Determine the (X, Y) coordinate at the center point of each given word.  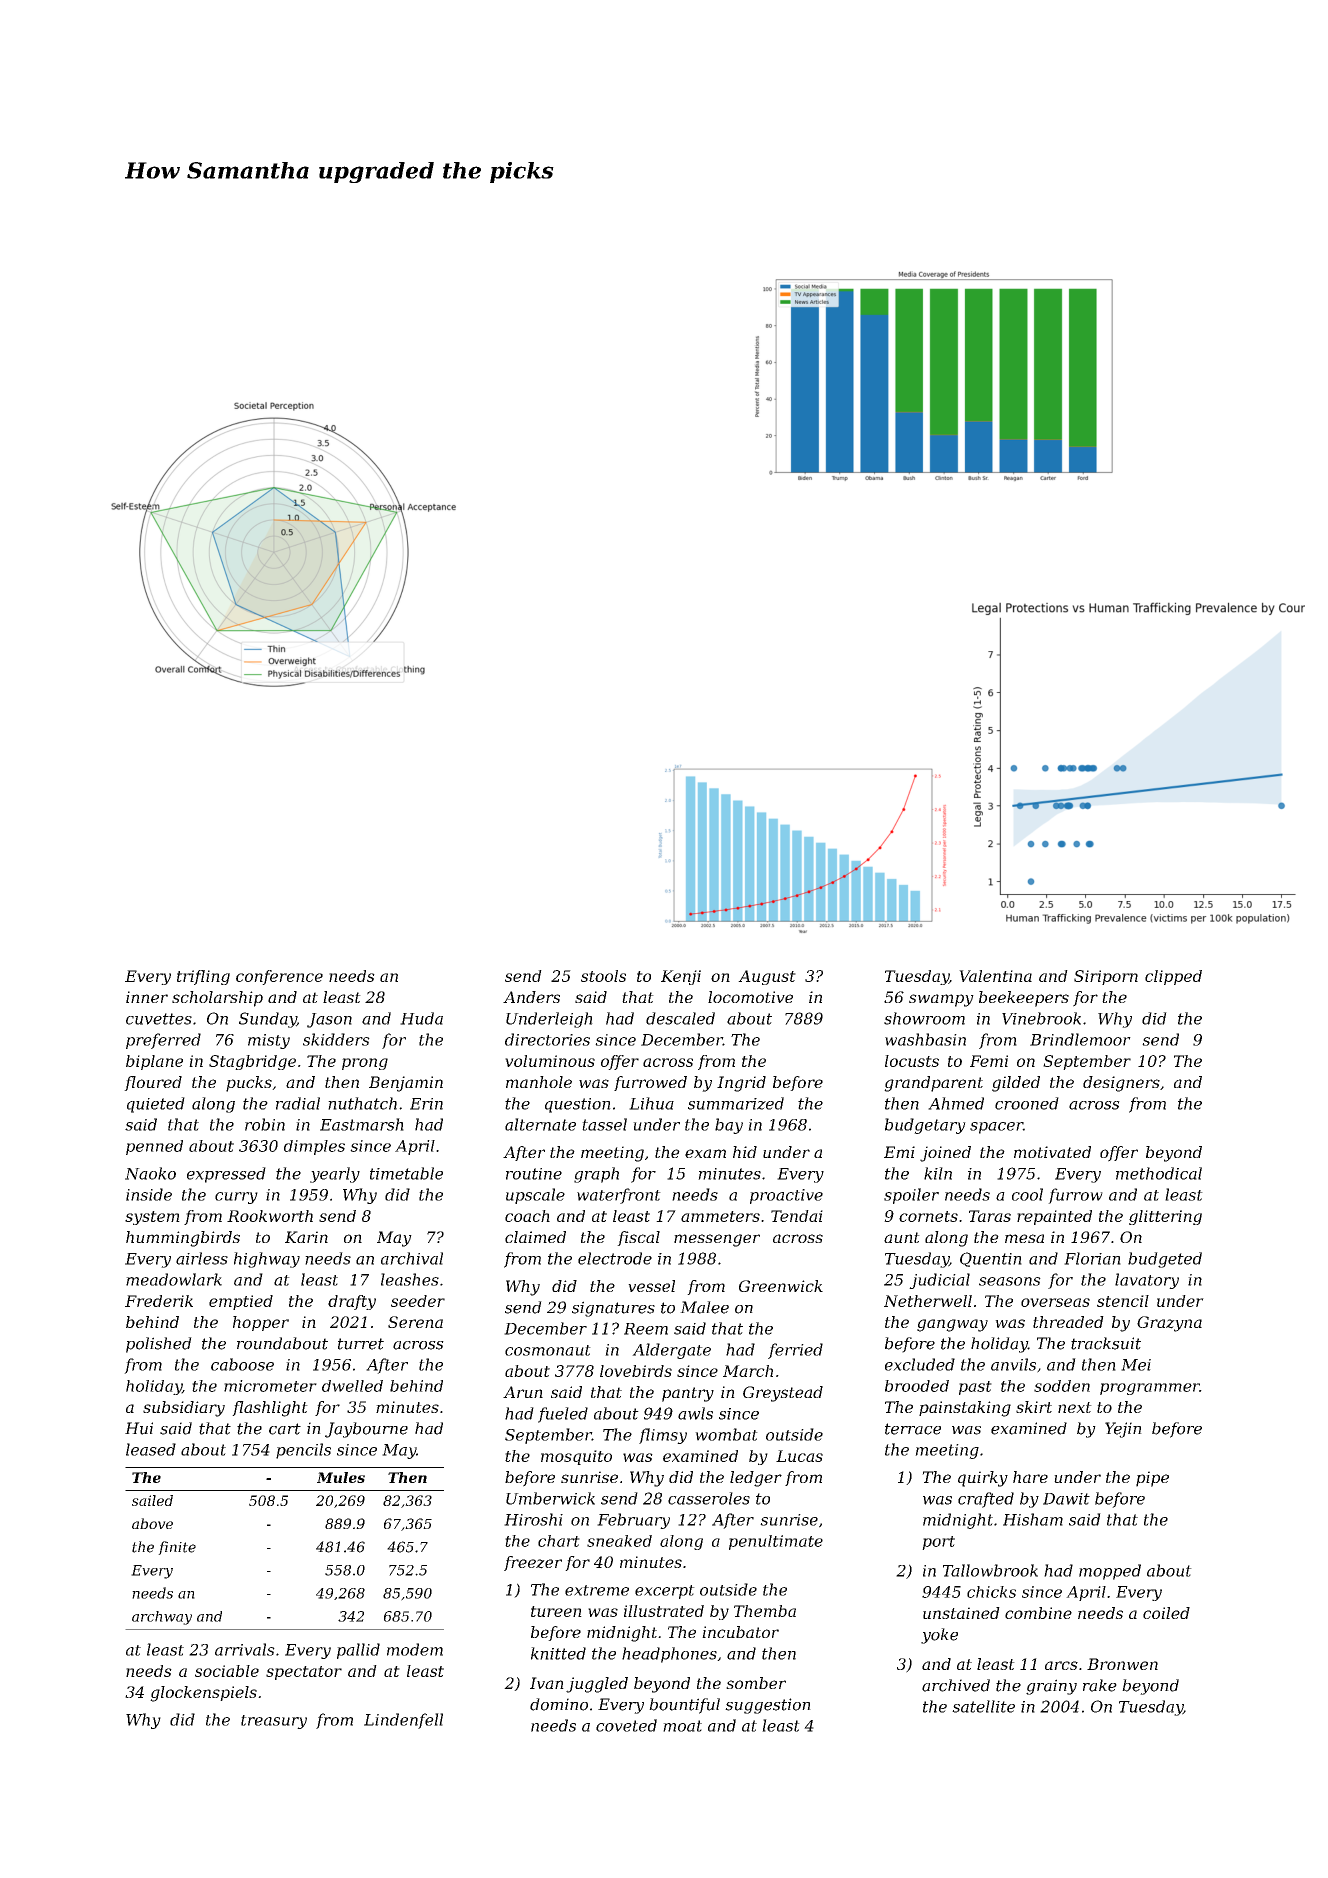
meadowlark (174, 1279)
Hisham (1033, 1519)
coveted (626, 1725)
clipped (1173, 977)
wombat (726, 1434)
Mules (341, 1477)
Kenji (681, 977)
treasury (274, 1722)
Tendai (797, 1216)
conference (279, 977)
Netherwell (928, 1301)
